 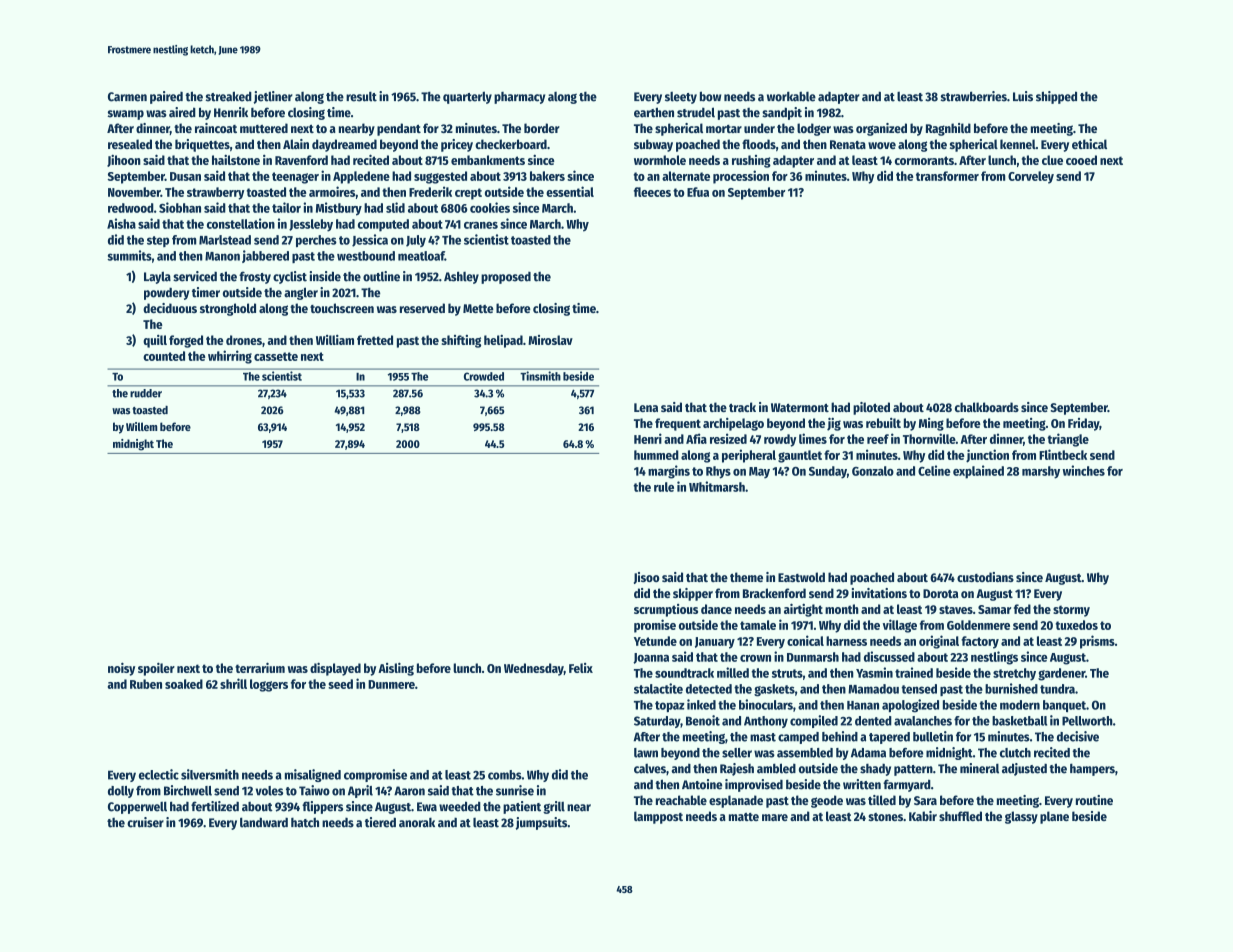 I want to click on winches, so click(x=1083, y=470).
